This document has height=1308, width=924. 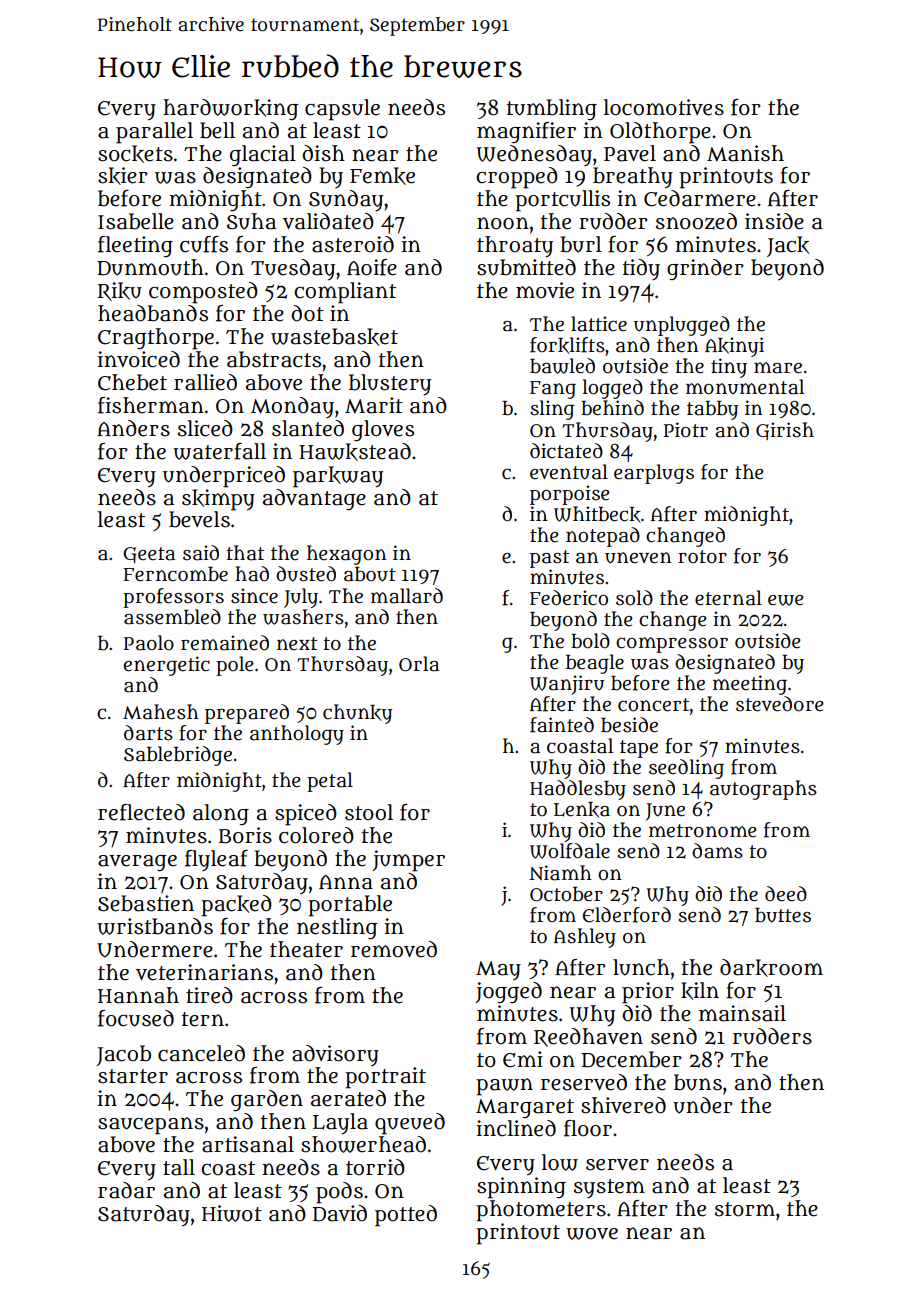 I want to click on Manish, so click(x=745, y=153).
